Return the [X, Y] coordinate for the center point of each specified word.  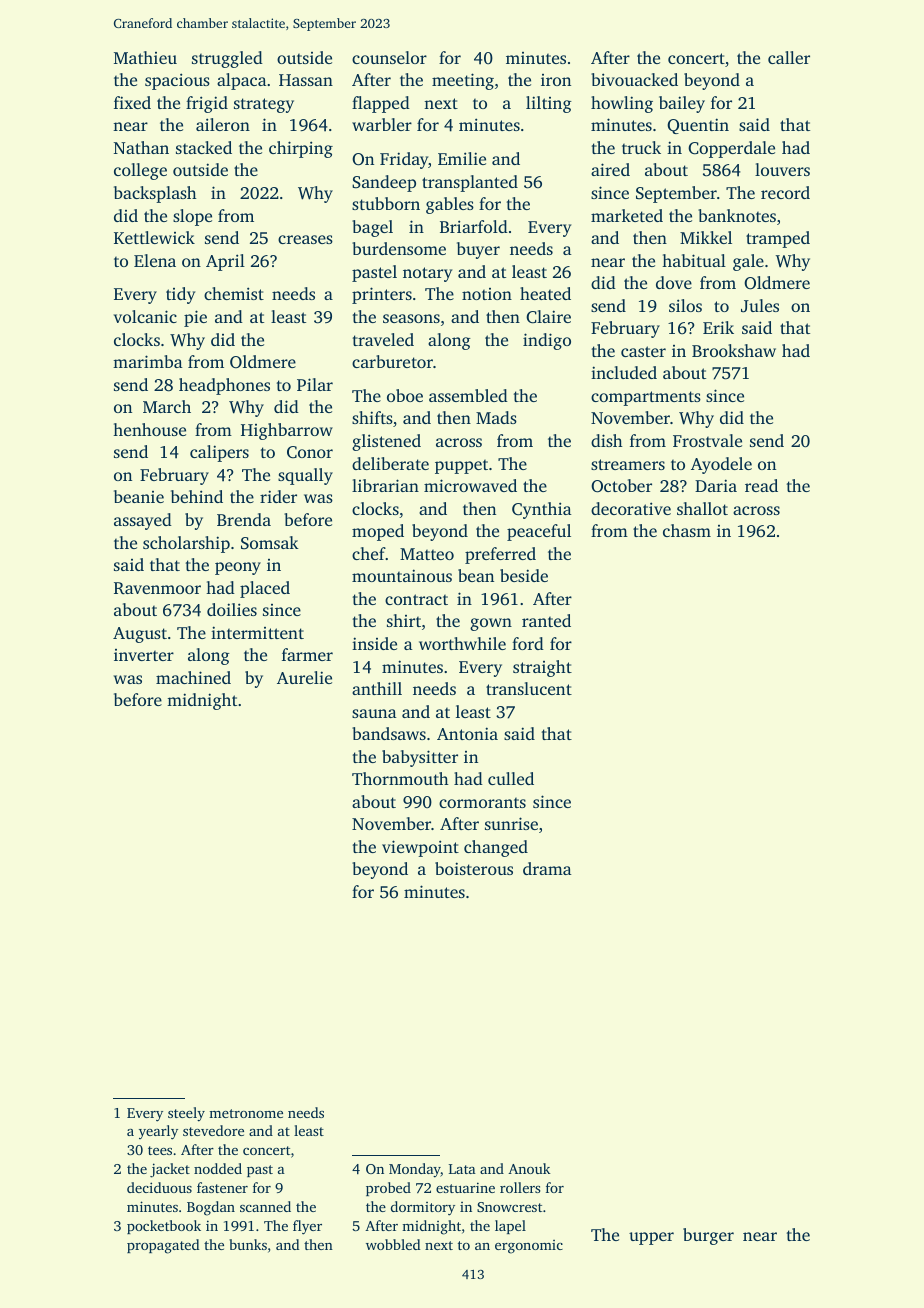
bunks [248, 1244]
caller [789, 57]
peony [238, 568]
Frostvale [707, 440]
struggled [227, 59]
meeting [463, 81]
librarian [385, 485]
